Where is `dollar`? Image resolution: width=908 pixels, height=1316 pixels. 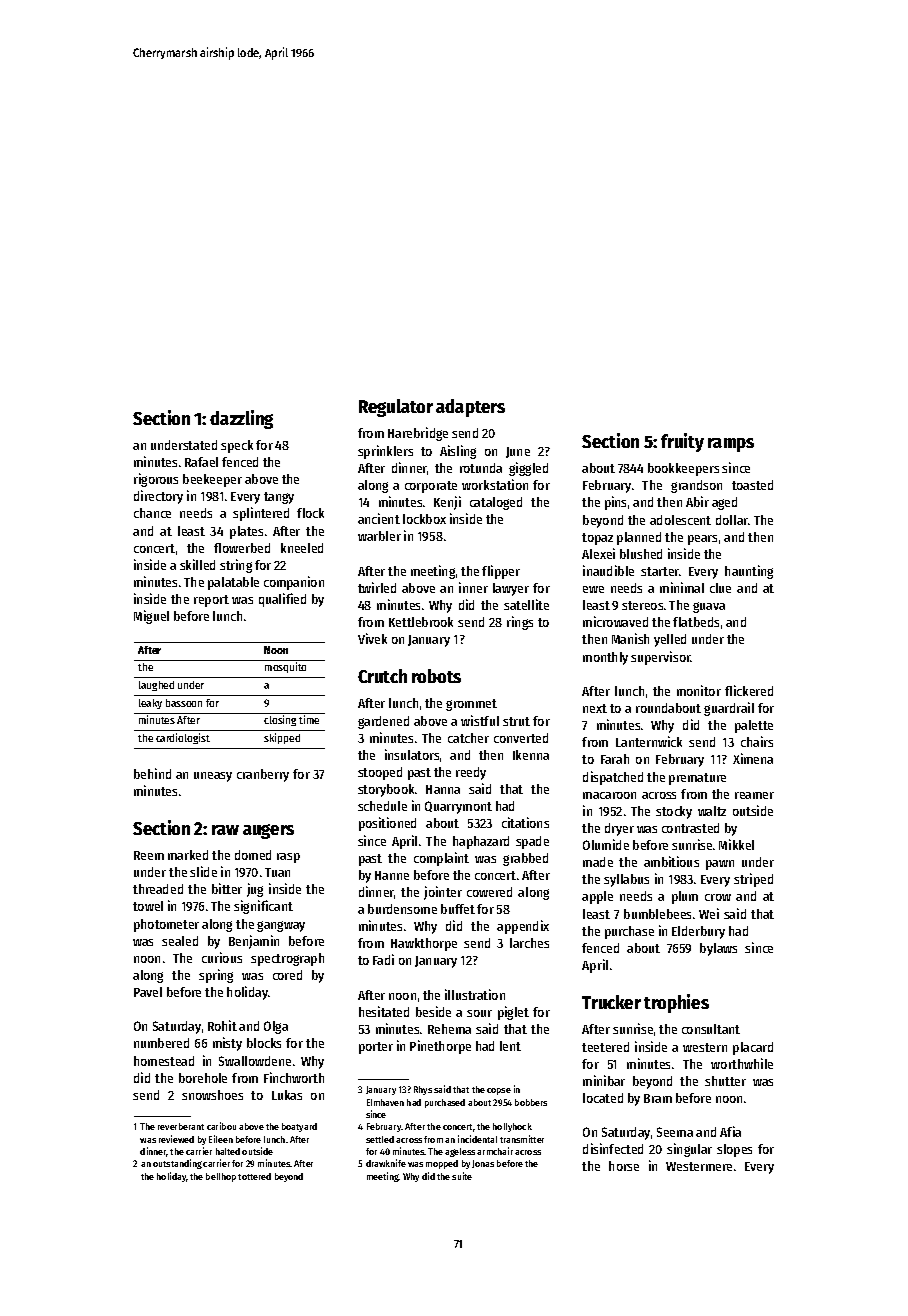 dollar is located at coordinates (732, 520).
